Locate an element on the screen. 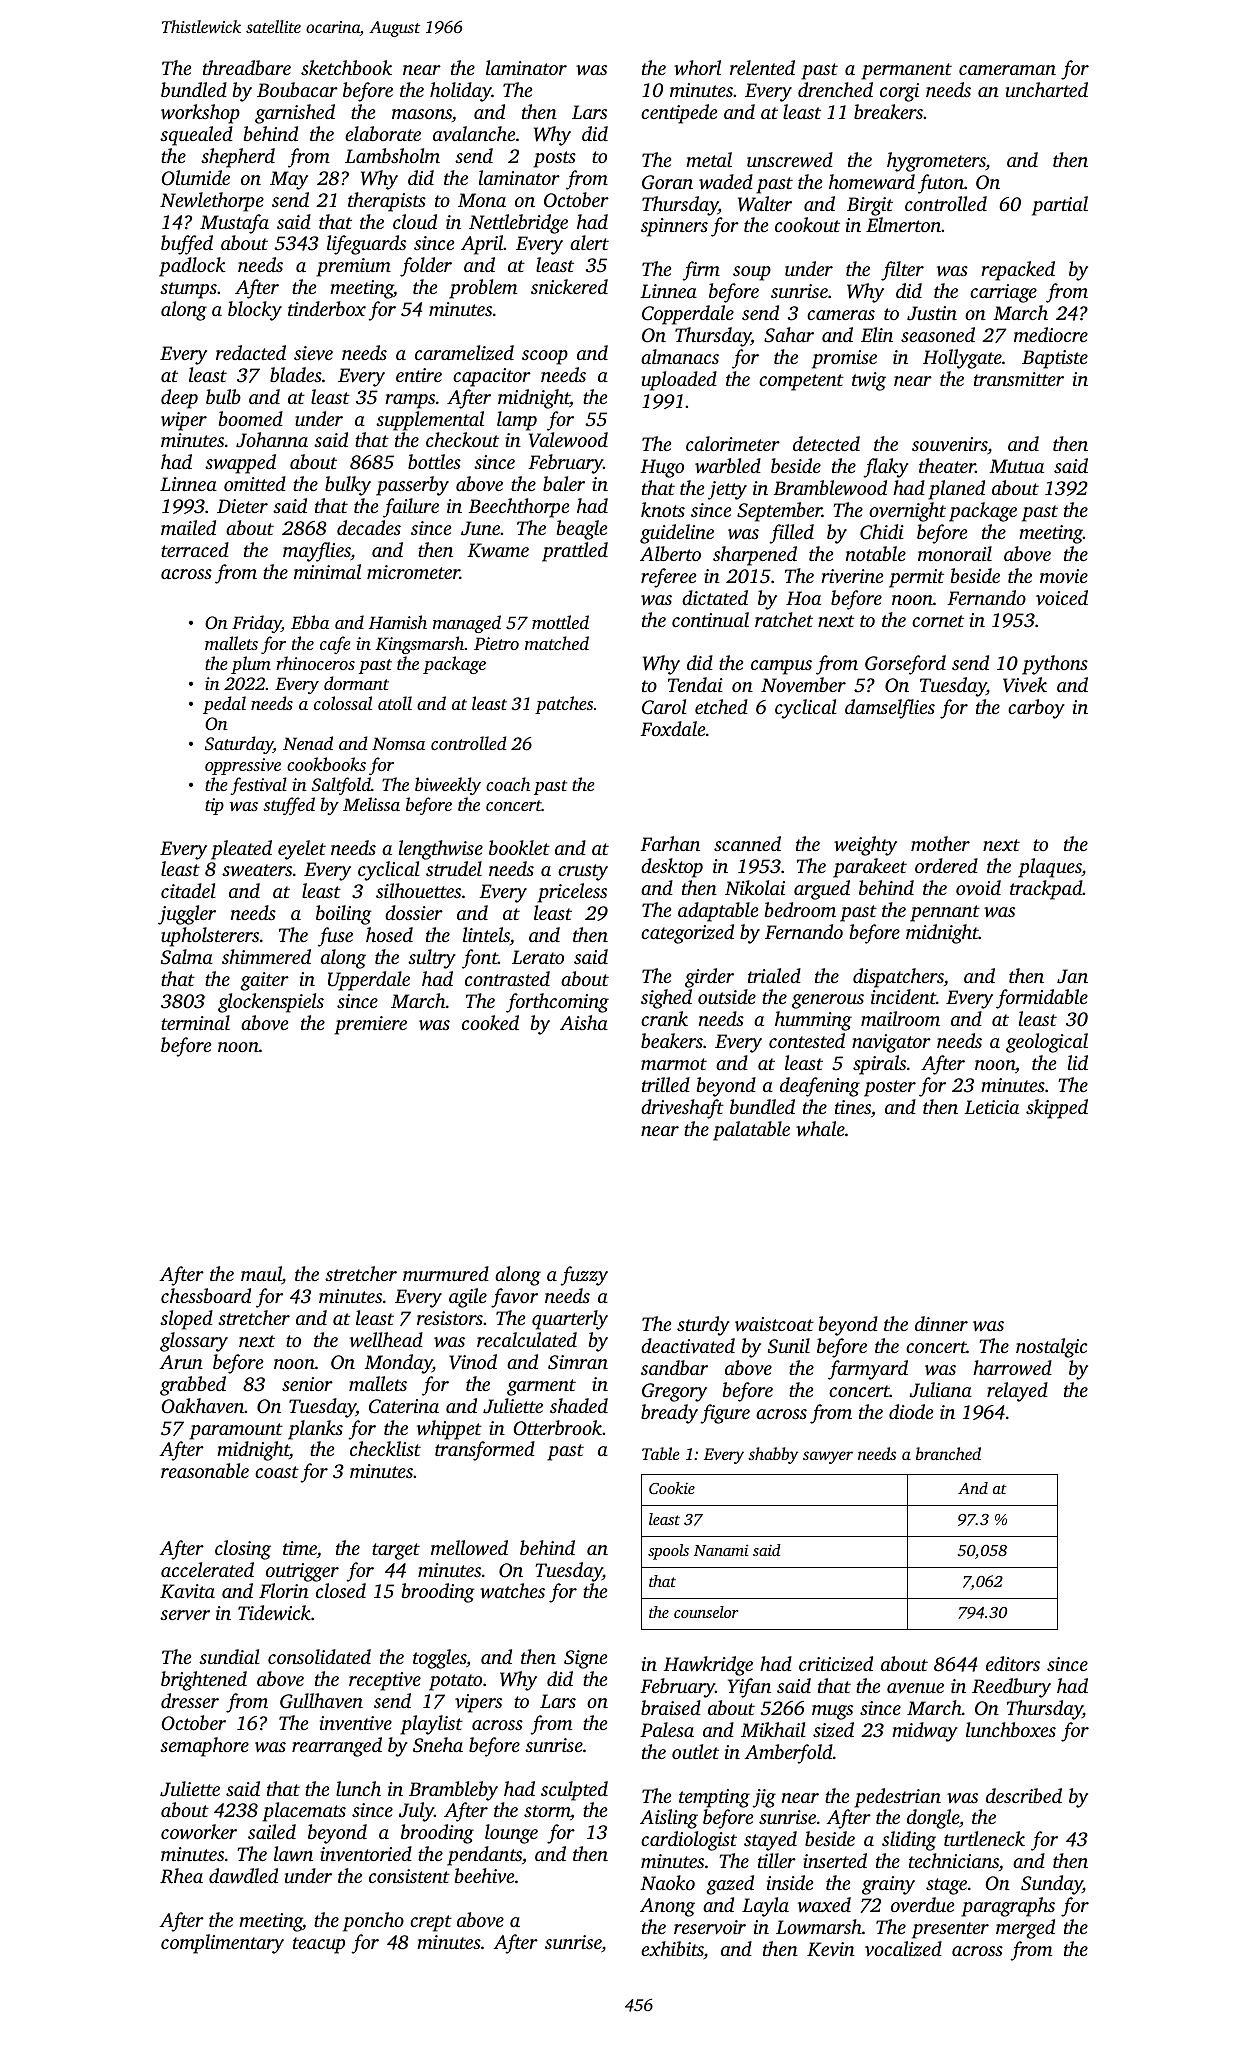 This screenshot has height=2058, width=1249. presenter is located at coordinates (950, 1930).
